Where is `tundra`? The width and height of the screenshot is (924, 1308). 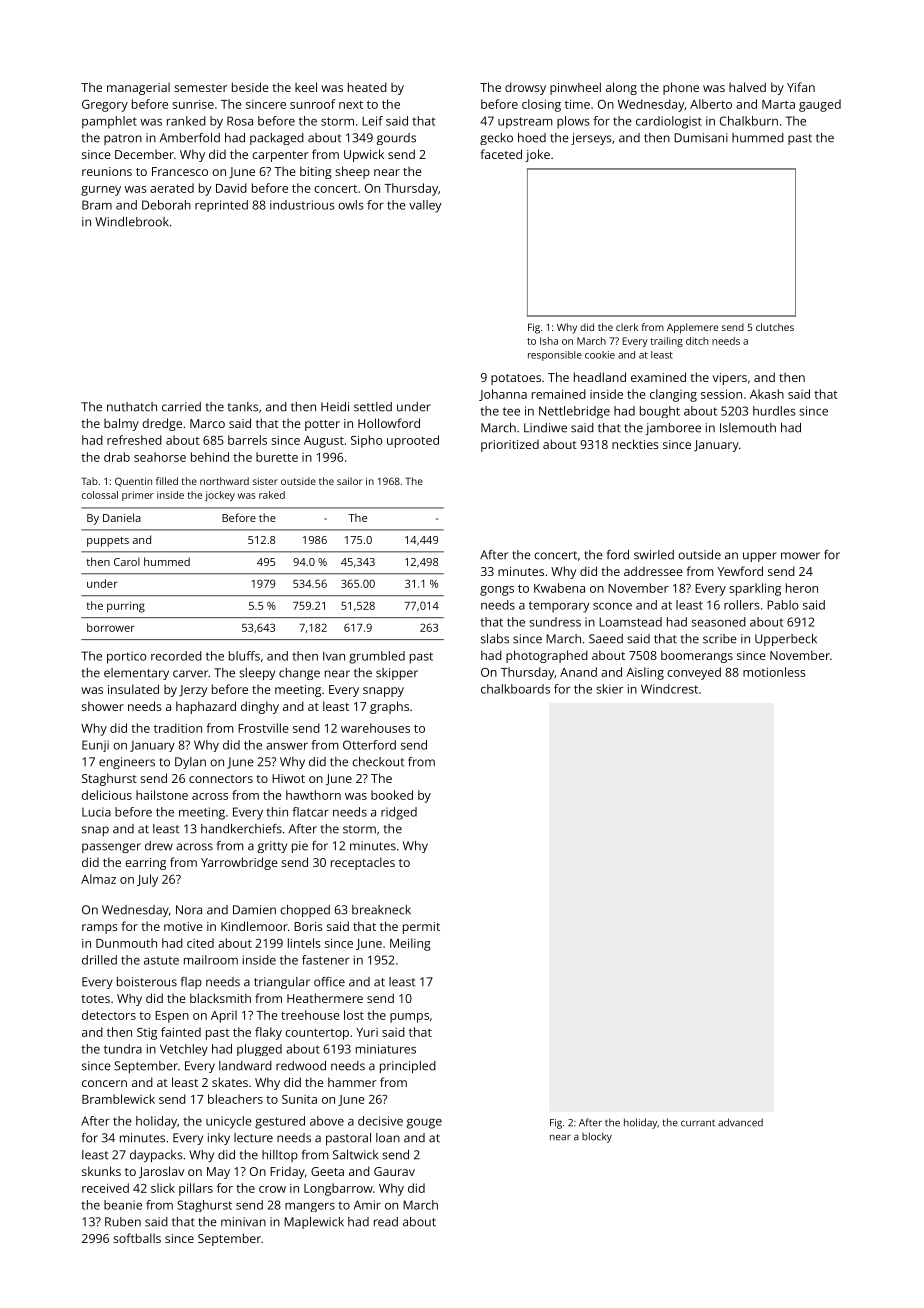 tundra is located at coordinates (123, 1049).
